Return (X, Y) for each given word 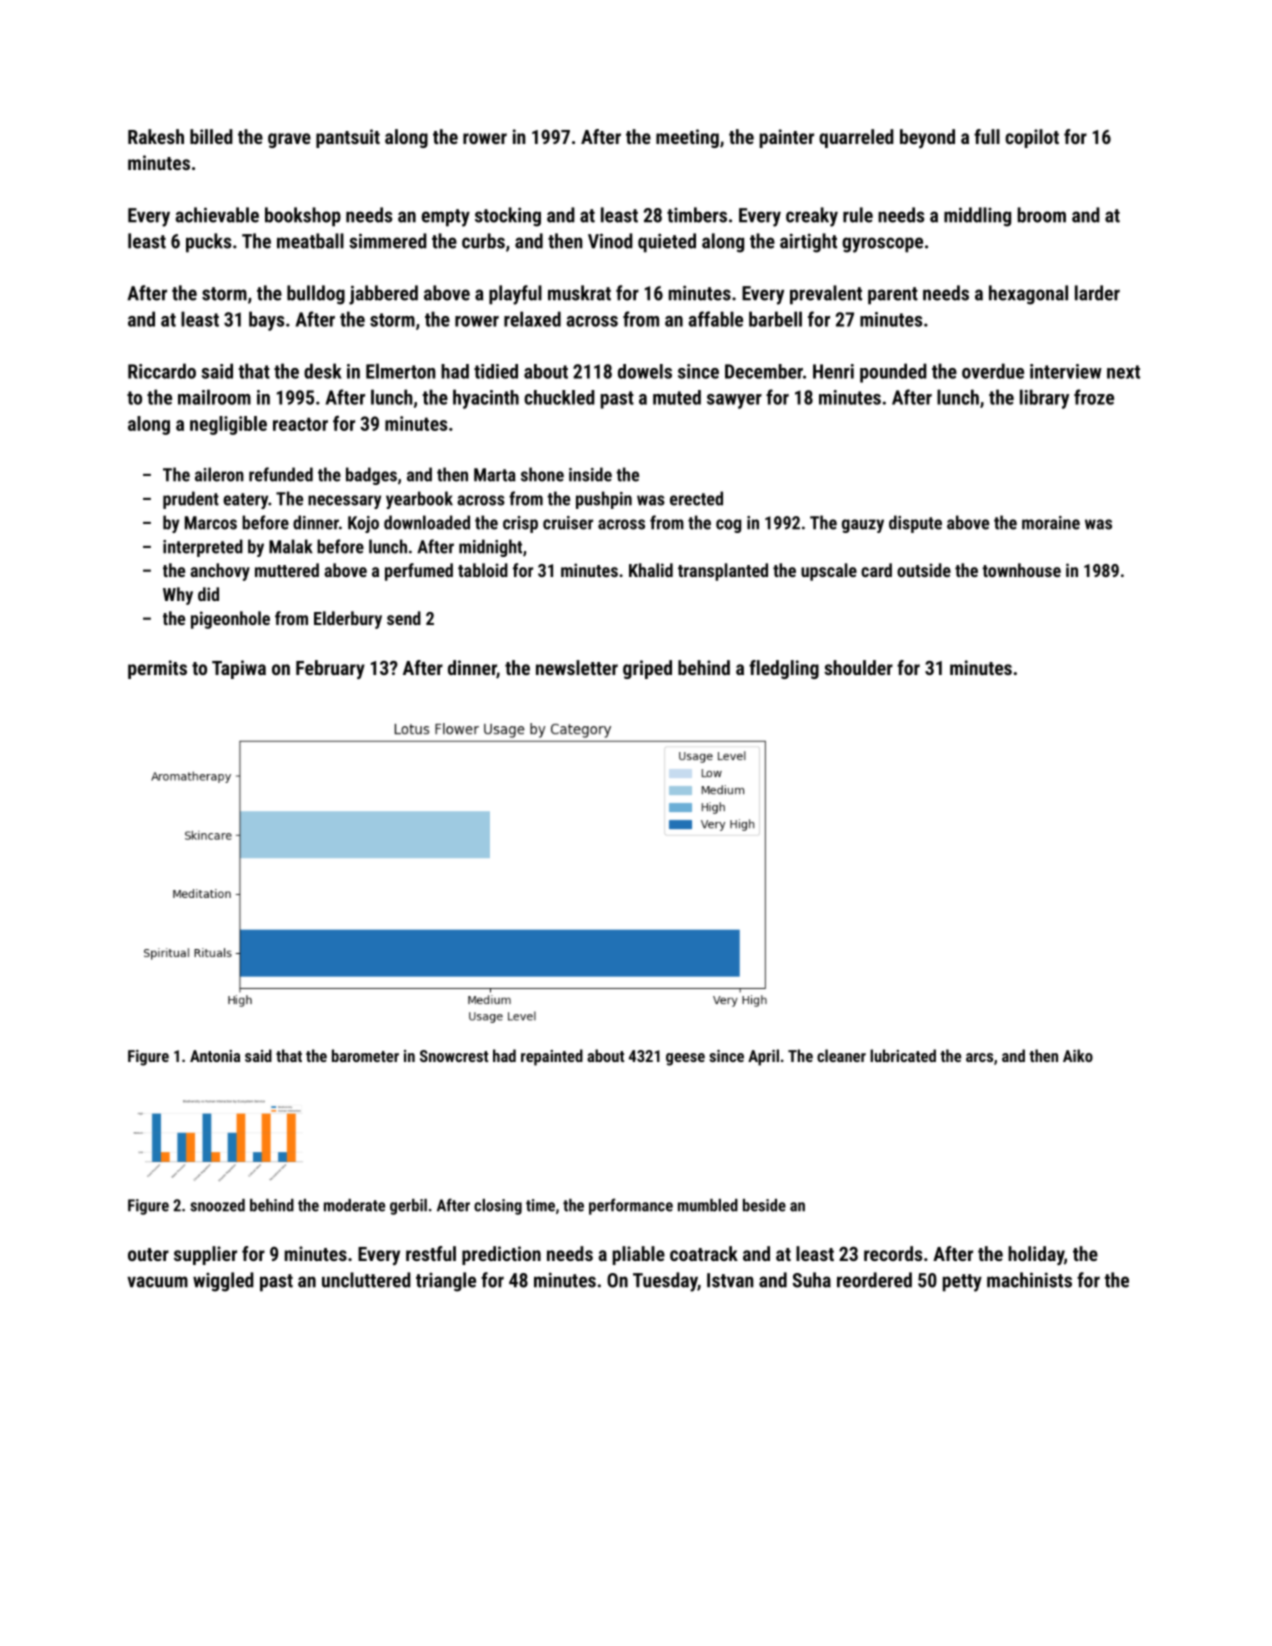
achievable (217, 215)
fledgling (784, 669)
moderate (354, 1205)
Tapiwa (239, 669)
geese (685, 1059)
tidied (496, 371)
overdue (993, 371)
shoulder (858, 667)
